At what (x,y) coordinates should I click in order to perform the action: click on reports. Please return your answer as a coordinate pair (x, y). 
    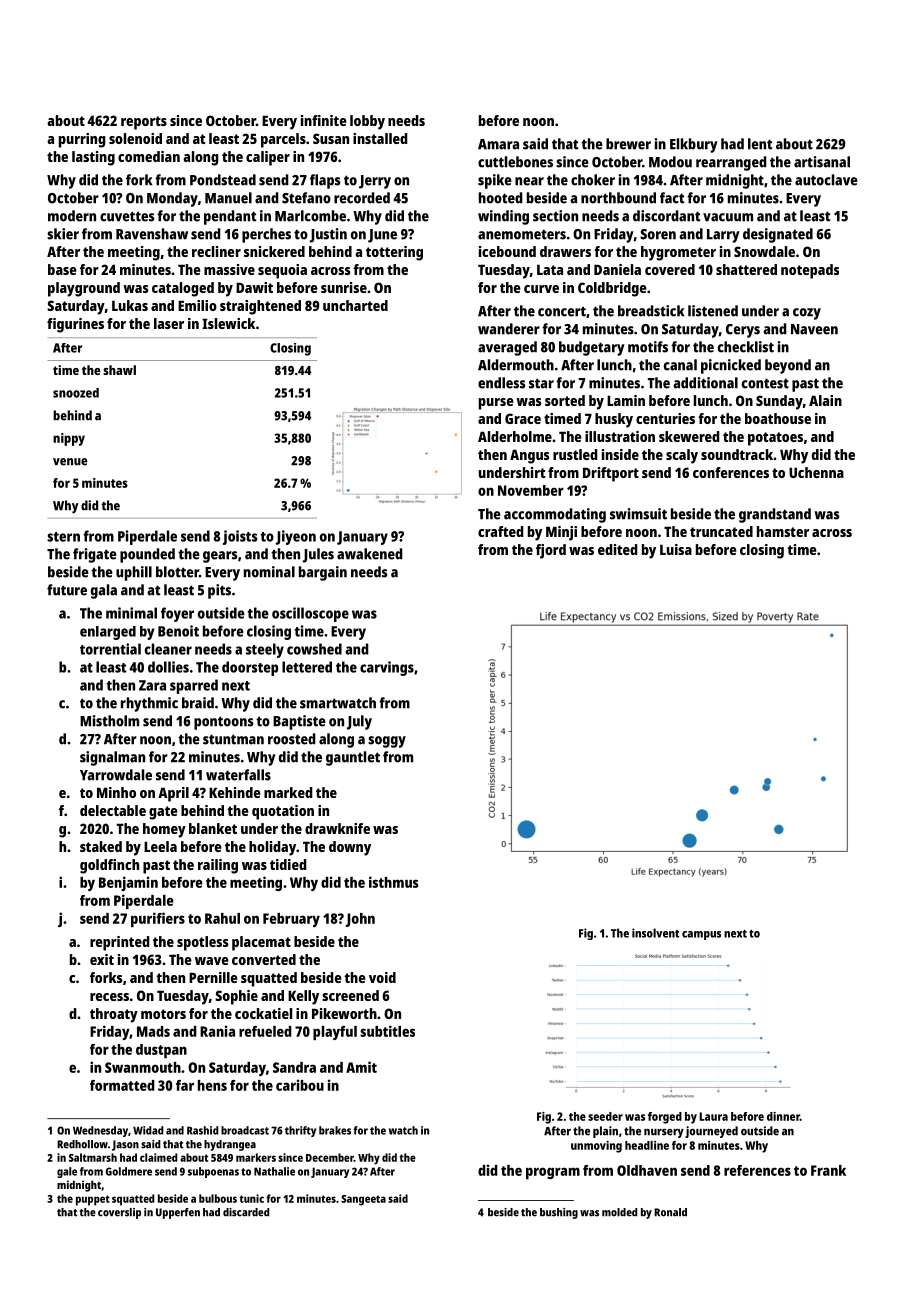
    Looking at the image, I should click on (144, 123).
